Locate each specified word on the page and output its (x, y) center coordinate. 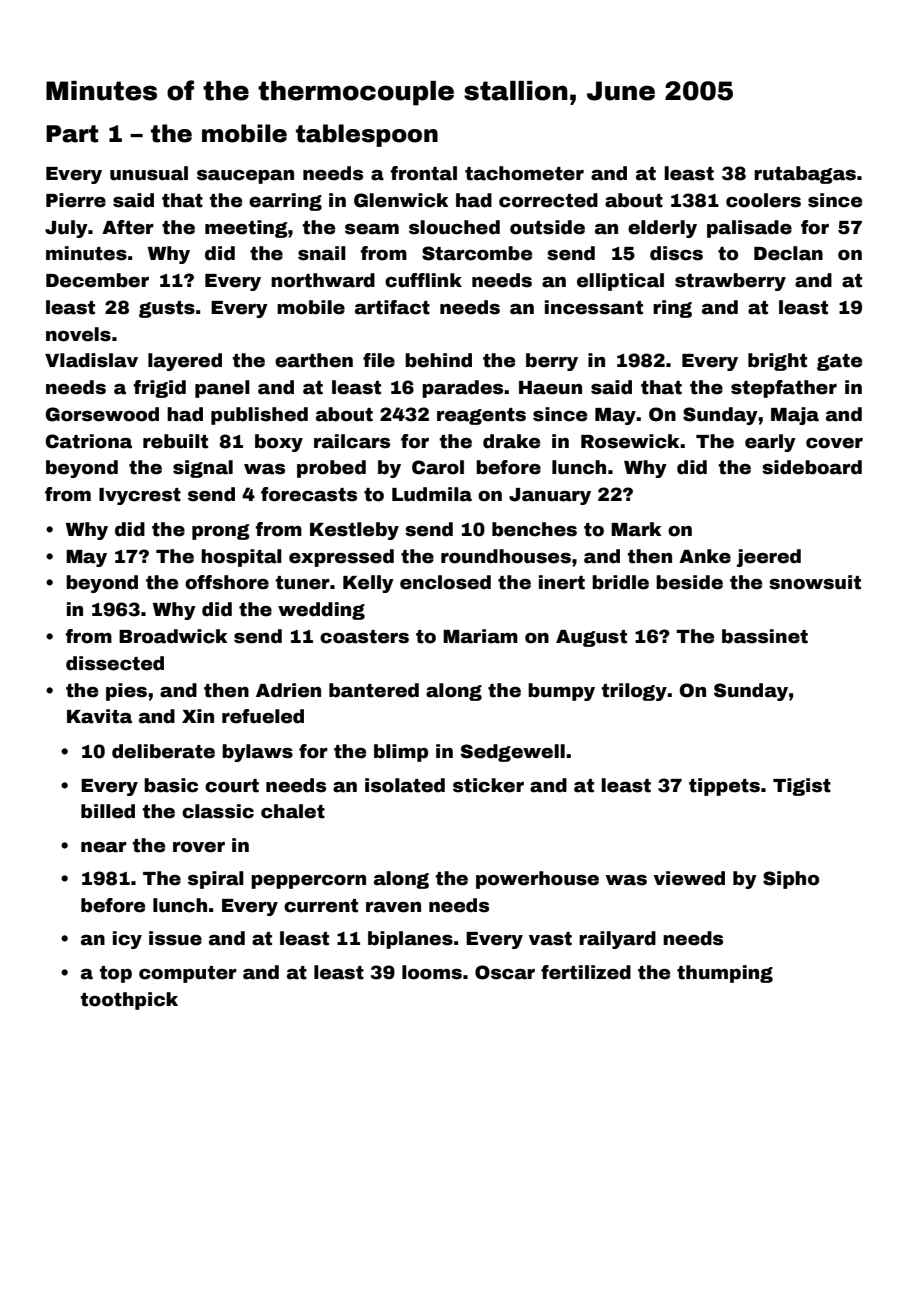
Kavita (99, 716)
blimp (401, 753)
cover (834, 443)
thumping (725, 974)
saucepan (245, 177)
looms (432, 972)
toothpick (129, 1001)
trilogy (634, 692)
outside (547, 227)
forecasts (309, 494)
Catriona (89, 441)
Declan (788, 253)
